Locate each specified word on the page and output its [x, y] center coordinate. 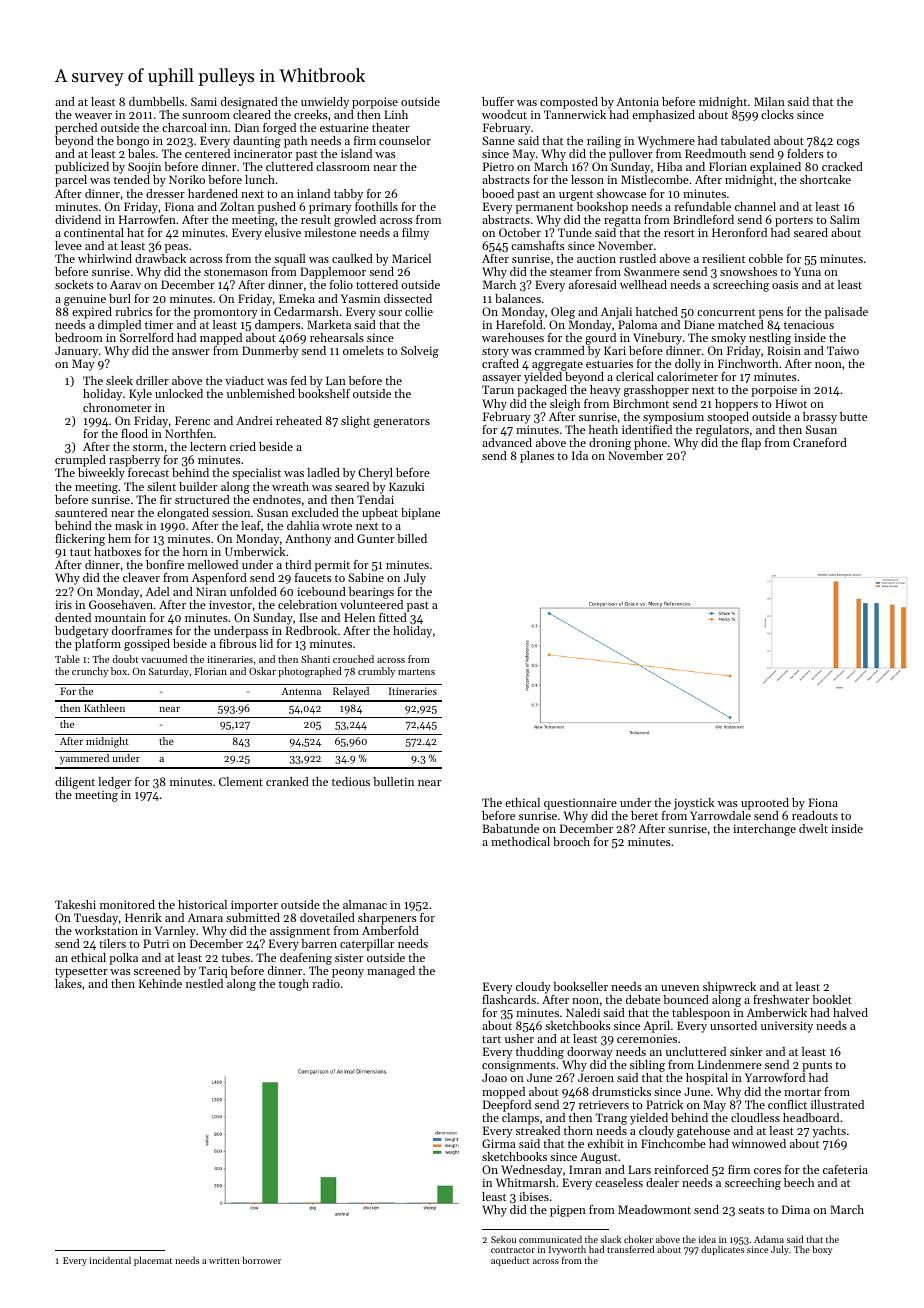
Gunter [376, 538]
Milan [769, 101]
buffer [498, 101]
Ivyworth [567, 1250]
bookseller [580, 986]
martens [416, 672]
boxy [822, 1250]
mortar [802, 1092]
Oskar [262, 671]
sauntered [81, 512]
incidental [110, 1260]
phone [650, 444]
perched [76, 129]
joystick [694, 804]
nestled [204, 983]
